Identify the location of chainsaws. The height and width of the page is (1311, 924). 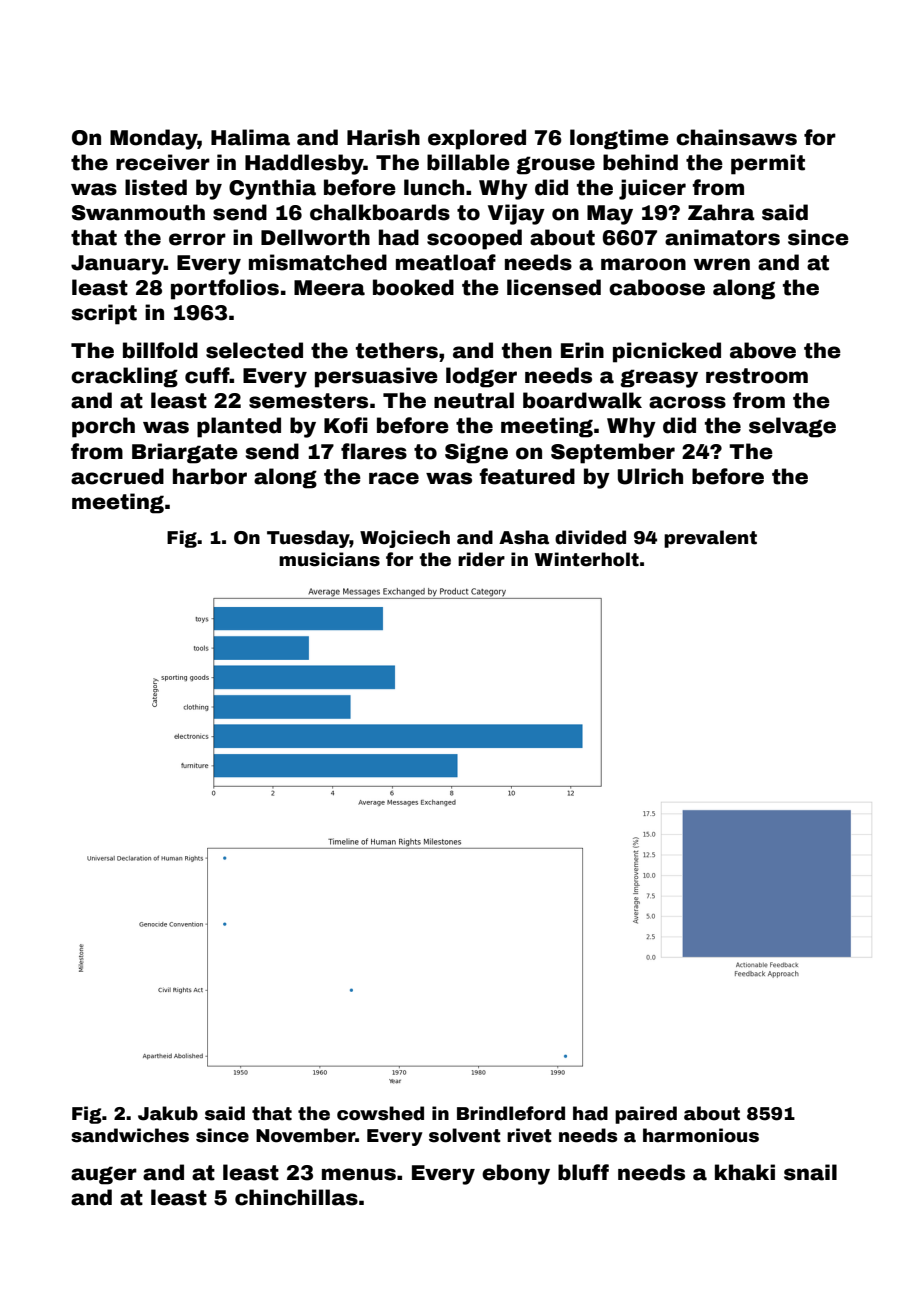
(736, 137).
